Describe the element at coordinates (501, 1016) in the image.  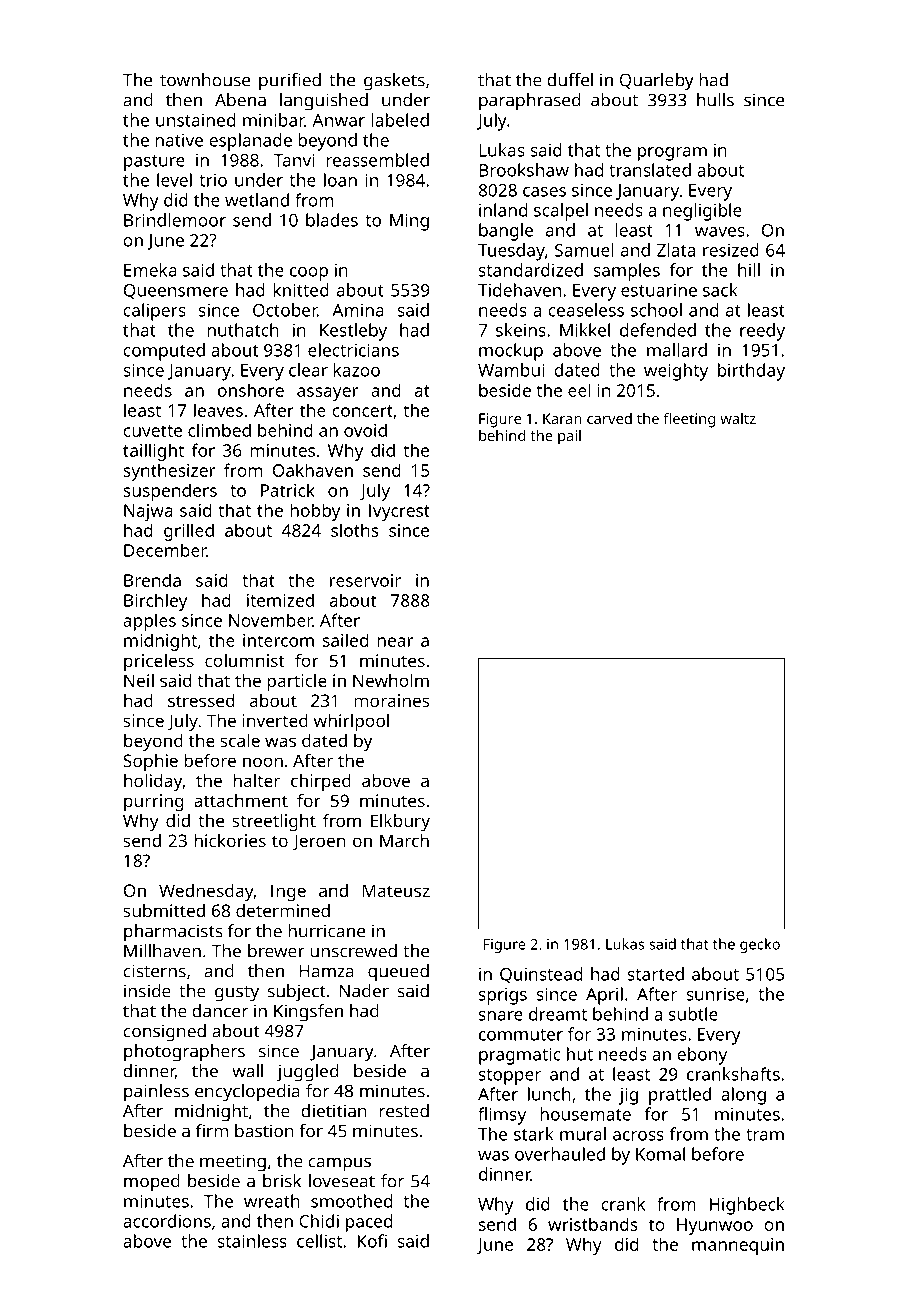
I see `snare` at that location.
